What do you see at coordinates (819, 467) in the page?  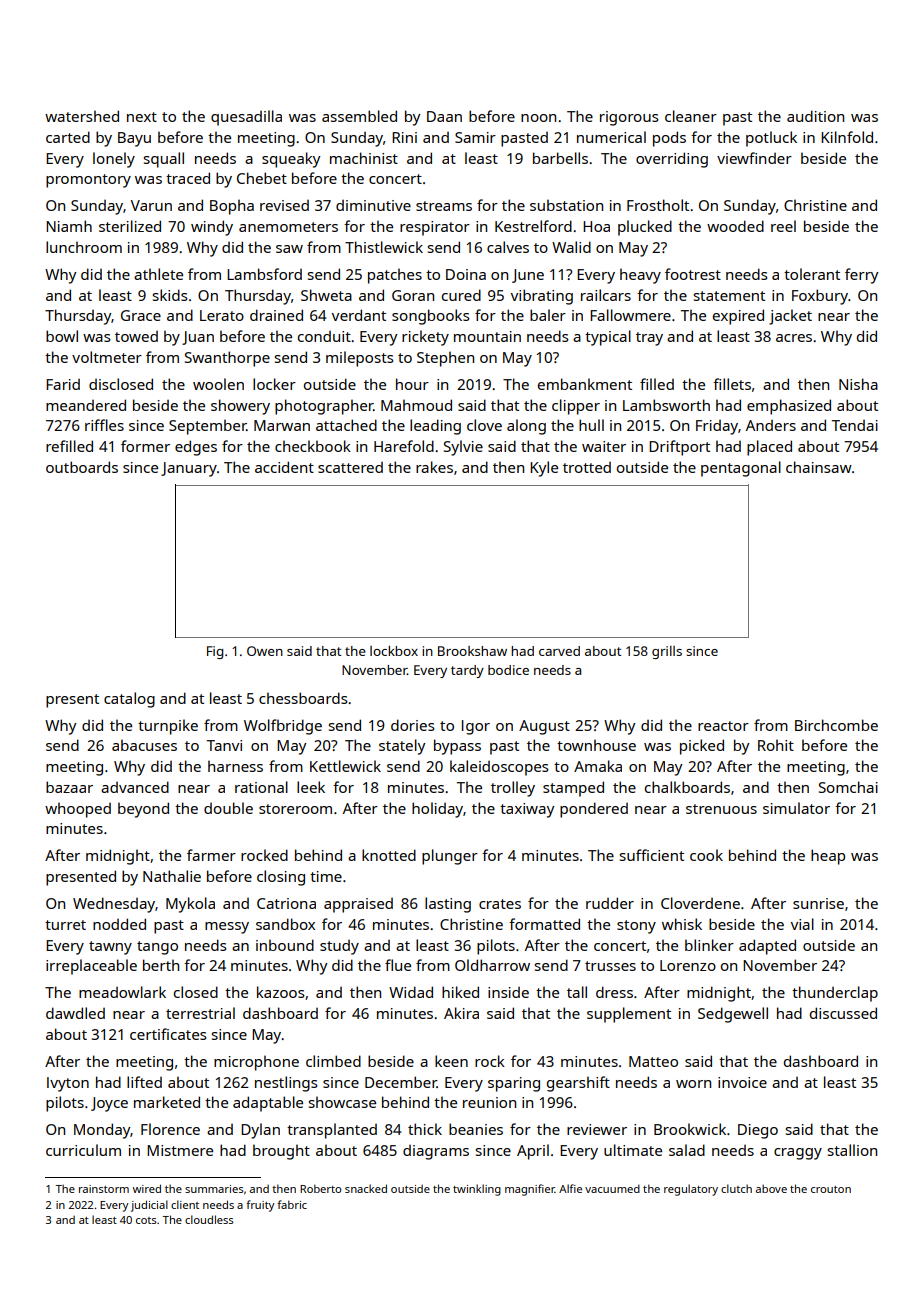 I see `chainsaw` at bounding box center [819, 467].
